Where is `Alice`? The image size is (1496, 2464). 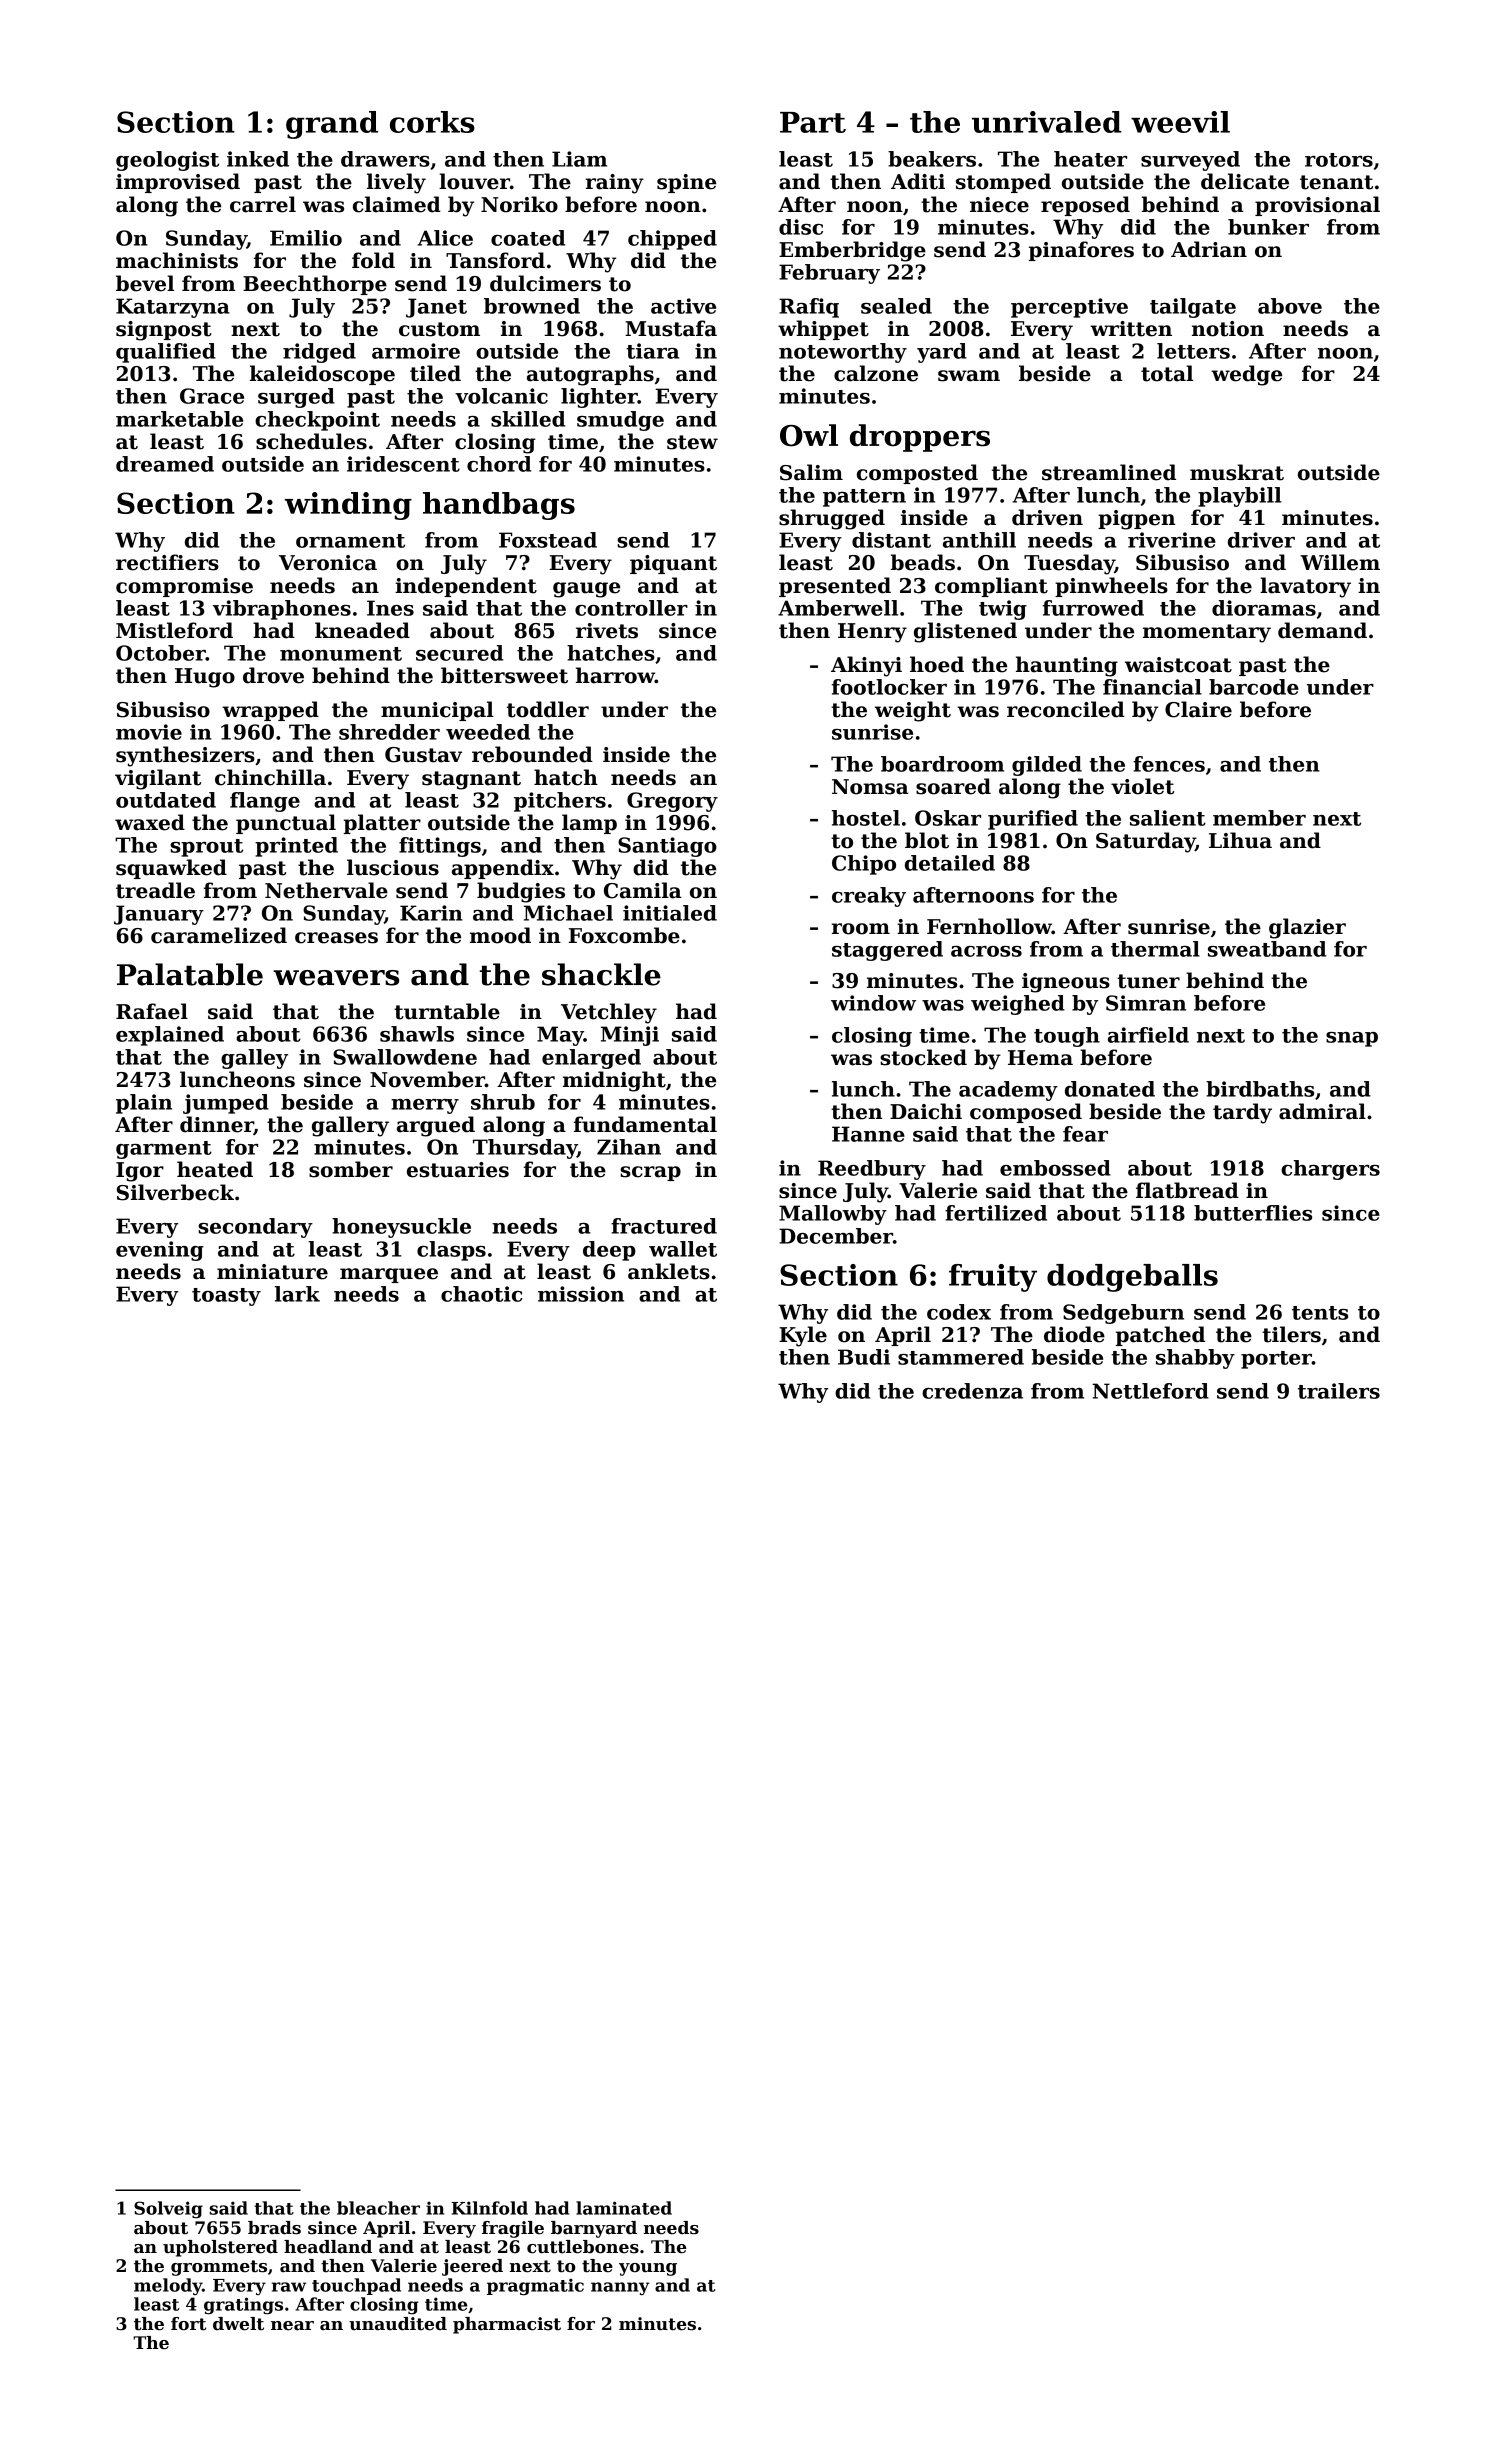
Alice is located at coordinates (445, 238).
